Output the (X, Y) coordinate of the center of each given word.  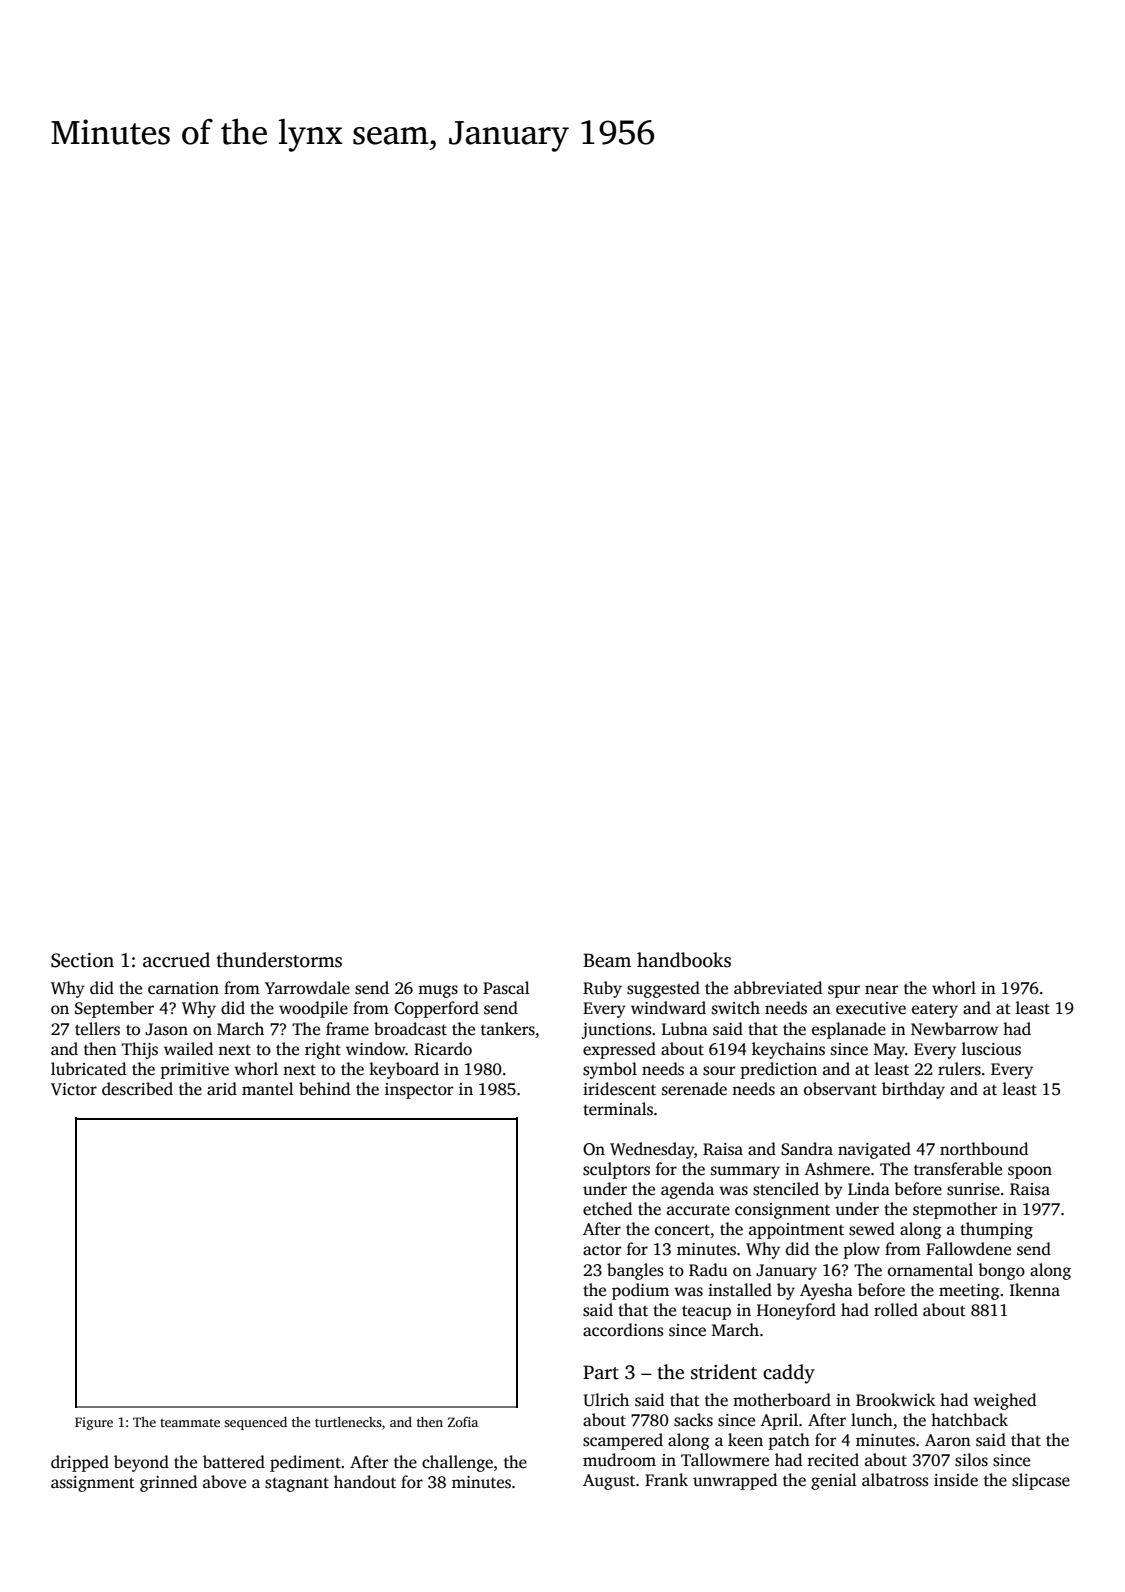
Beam (607, 960)
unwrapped (735, 1481)
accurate (698, 1210)
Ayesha (826, 1291)
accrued (176, 960)
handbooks (684, 960)
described (137, 1089)
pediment (305, 1463)
